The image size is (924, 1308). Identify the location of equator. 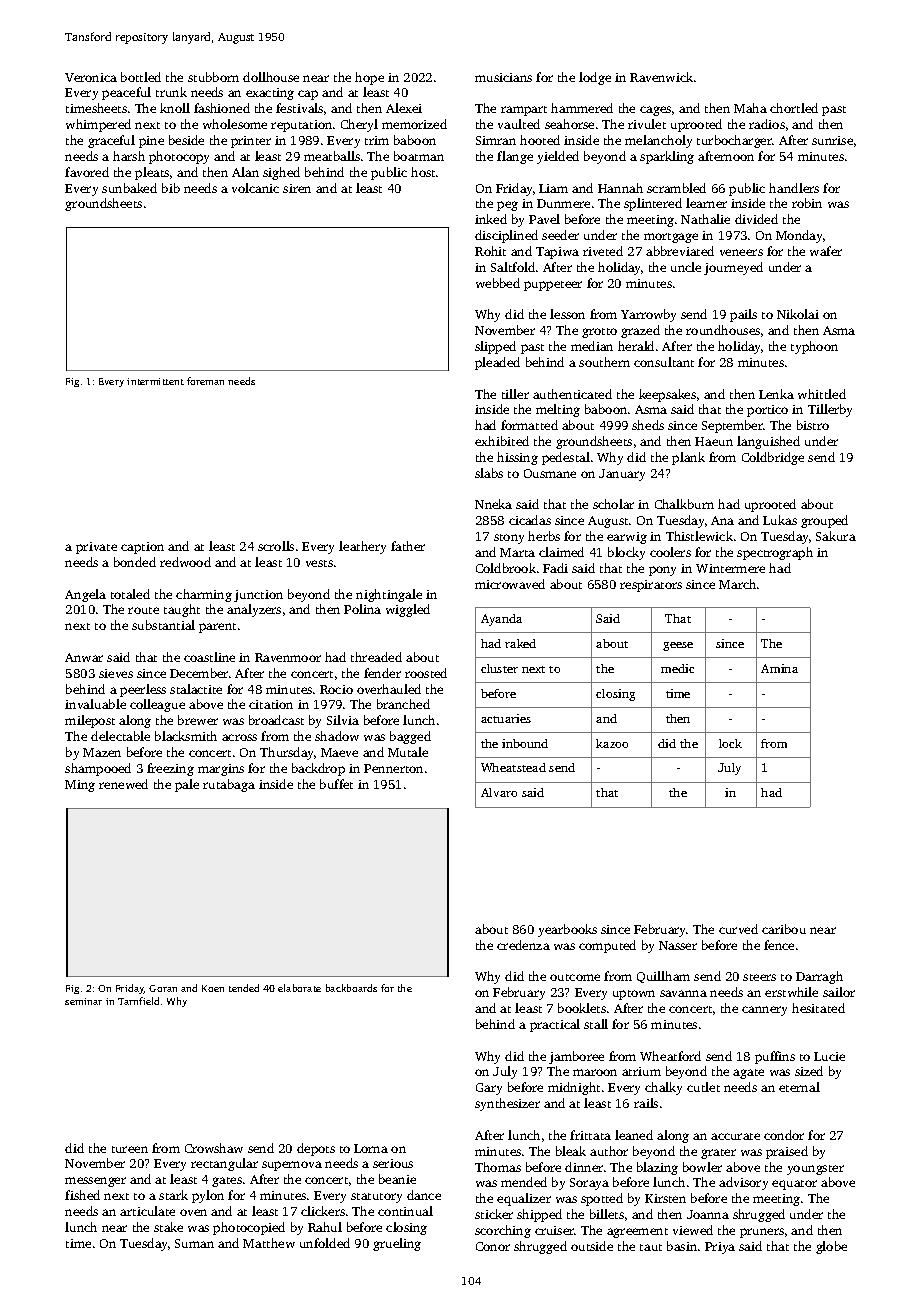
(794, 1185).
